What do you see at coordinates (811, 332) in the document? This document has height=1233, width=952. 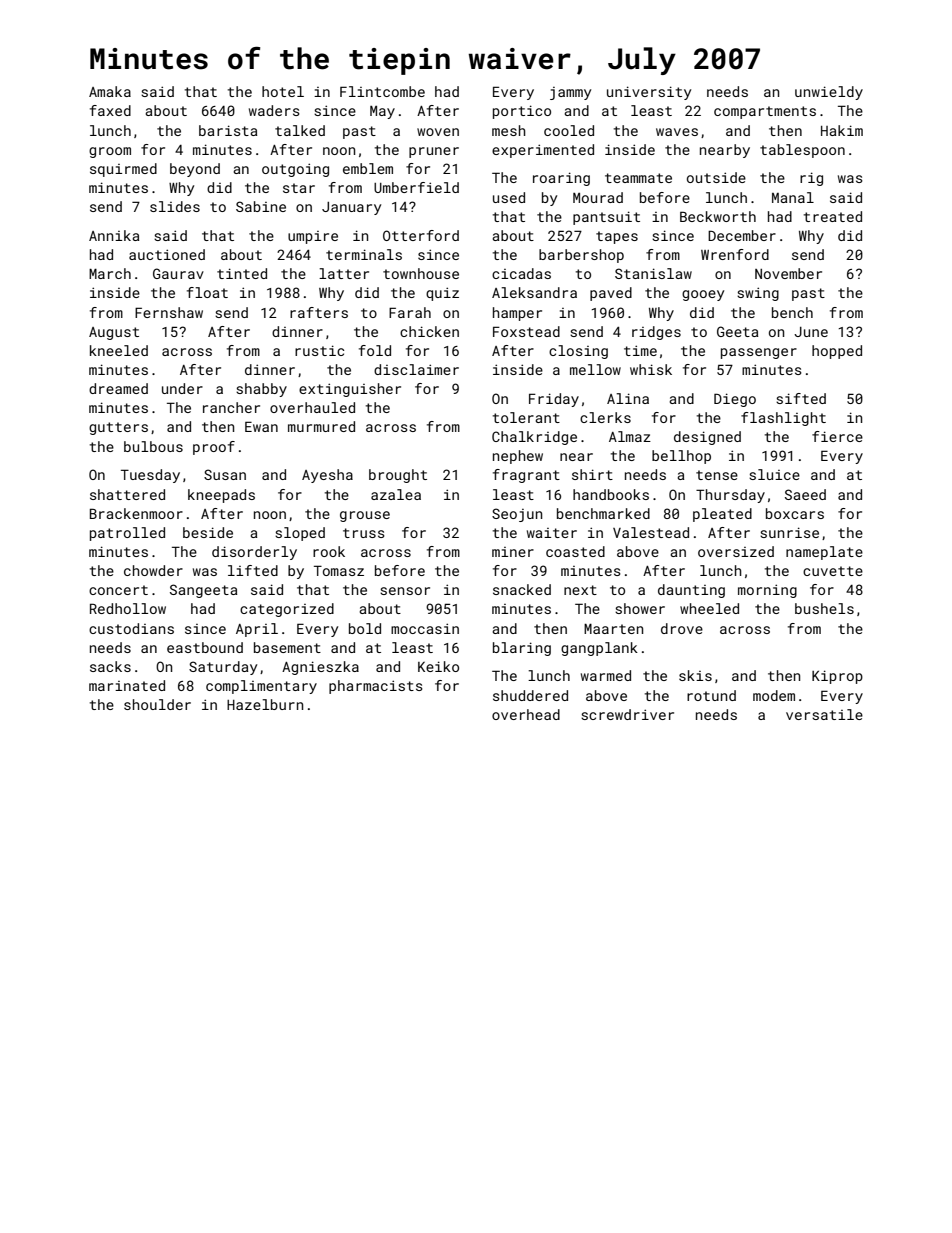 I see `June` at bounding box center [811, 332].
